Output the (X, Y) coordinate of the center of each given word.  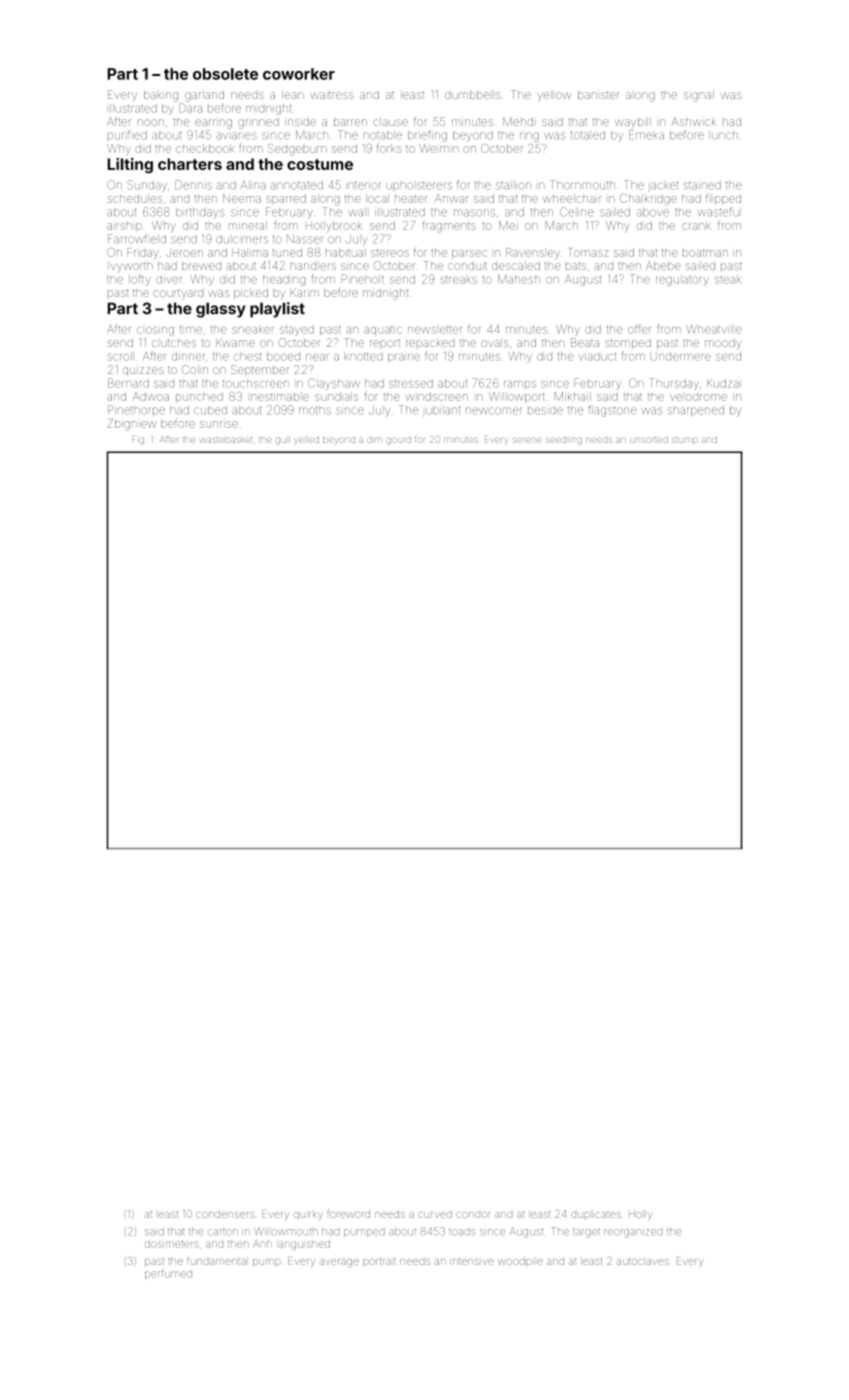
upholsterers (419, 185)
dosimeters (172, 1244)
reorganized (633, 1233)
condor (473, 1215)
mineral (248, 225)
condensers (225, 1215)
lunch (725, 135)
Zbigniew (132, 425)
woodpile (520, 1262)
